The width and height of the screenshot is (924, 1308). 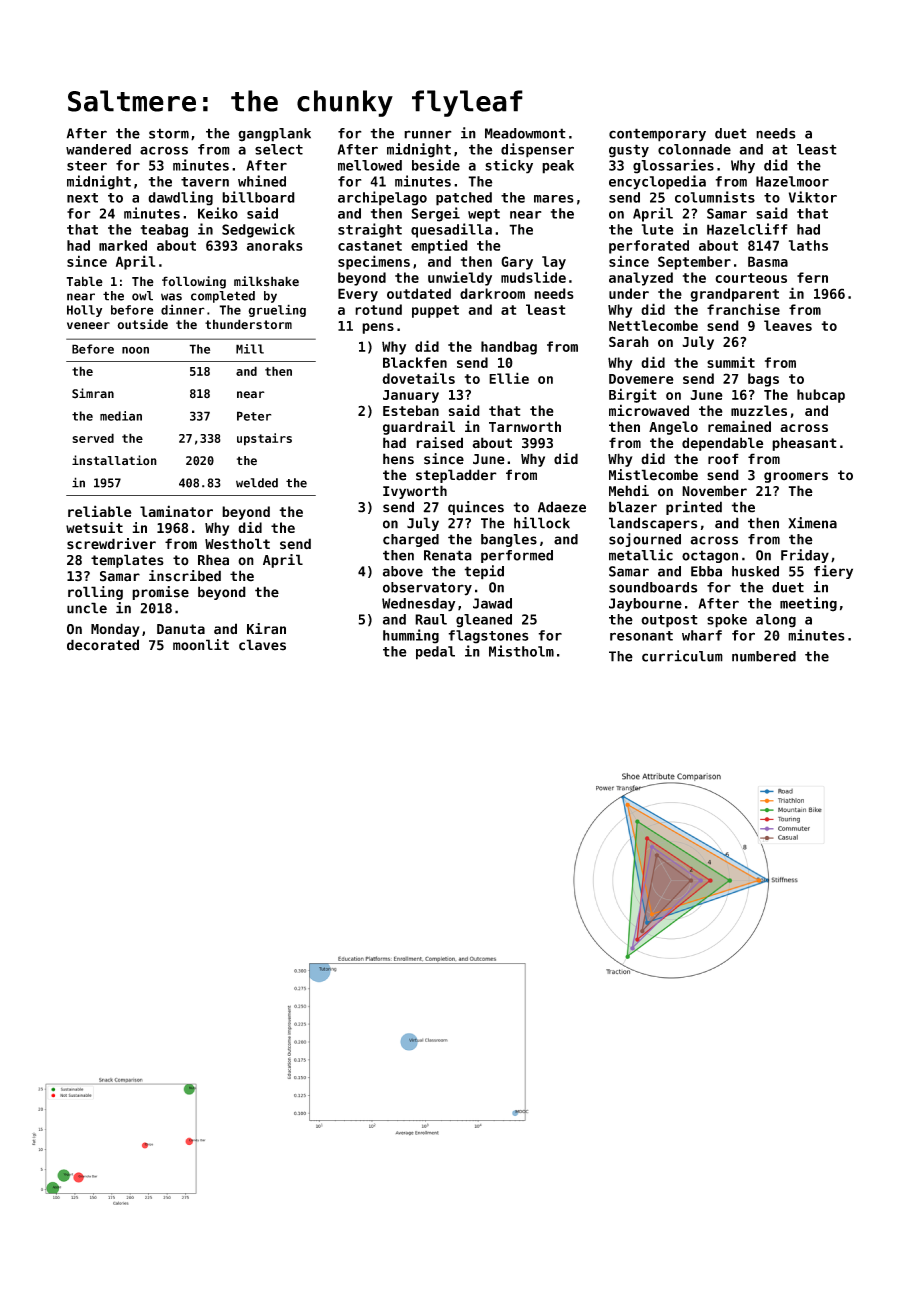 I want to click on dinner, so click(x=183, y=309).
